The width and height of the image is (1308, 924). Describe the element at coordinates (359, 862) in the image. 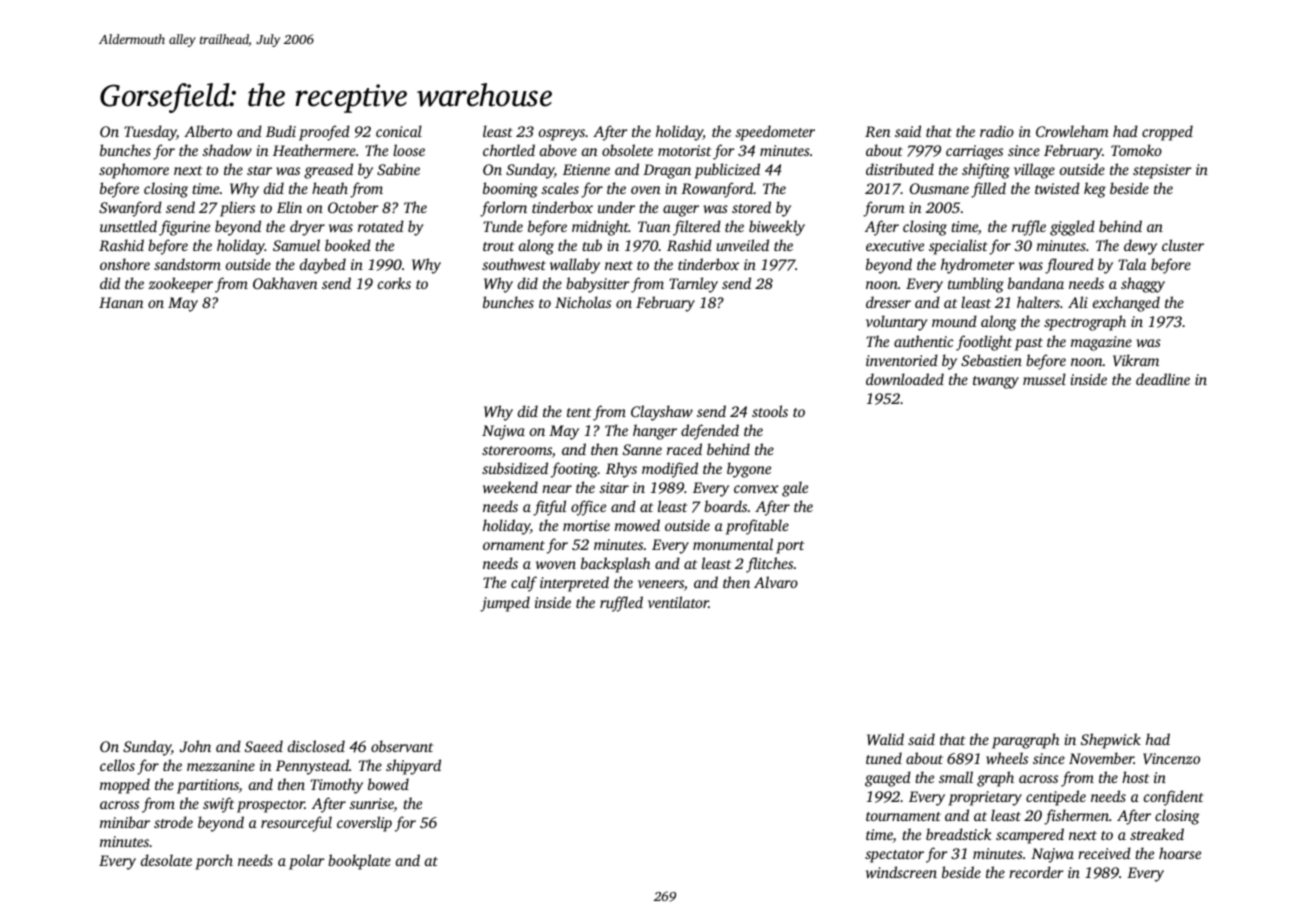

I see `bookplate` at that location.
